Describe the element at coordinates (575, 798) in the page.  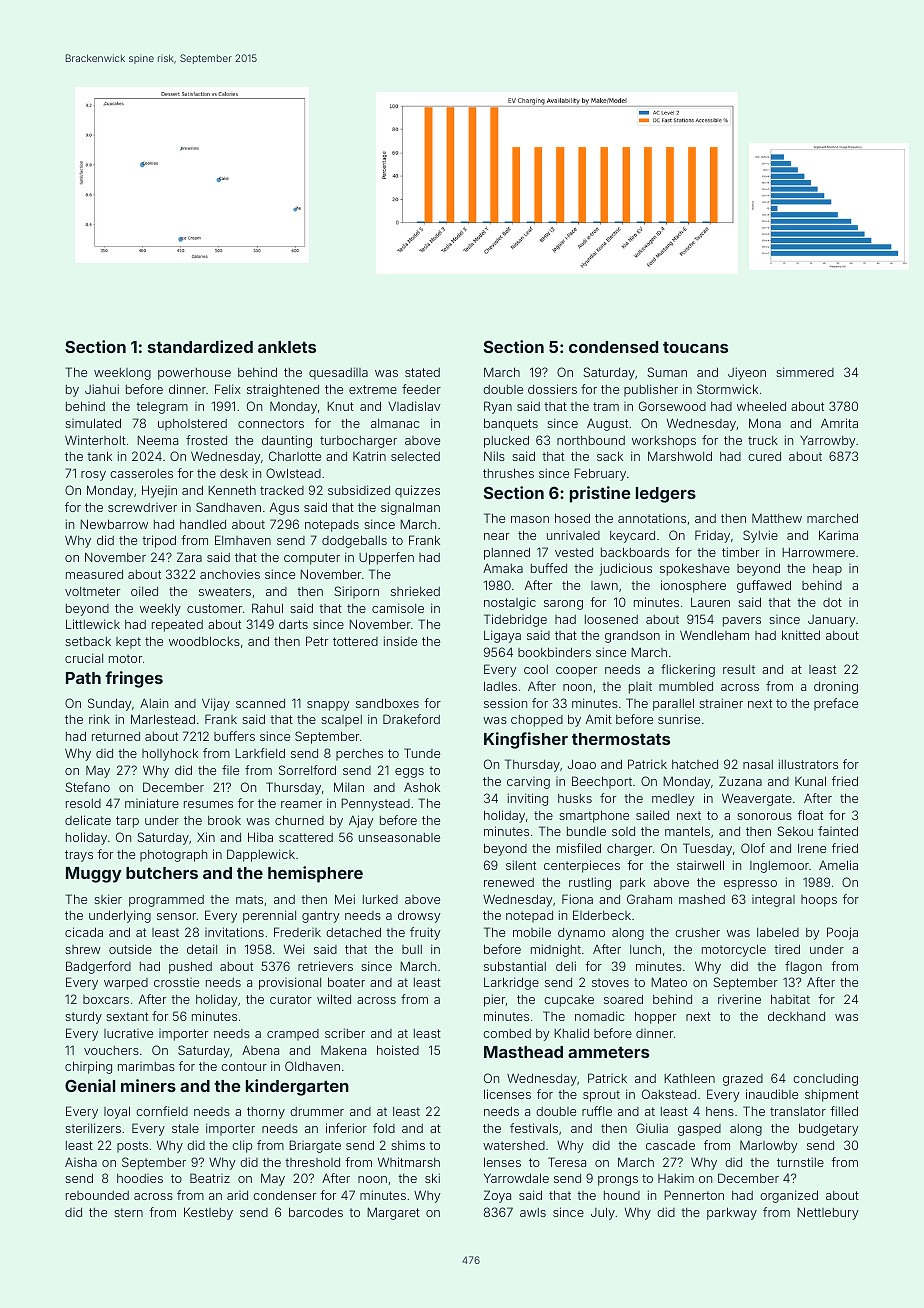
I see `husks` at that location.
